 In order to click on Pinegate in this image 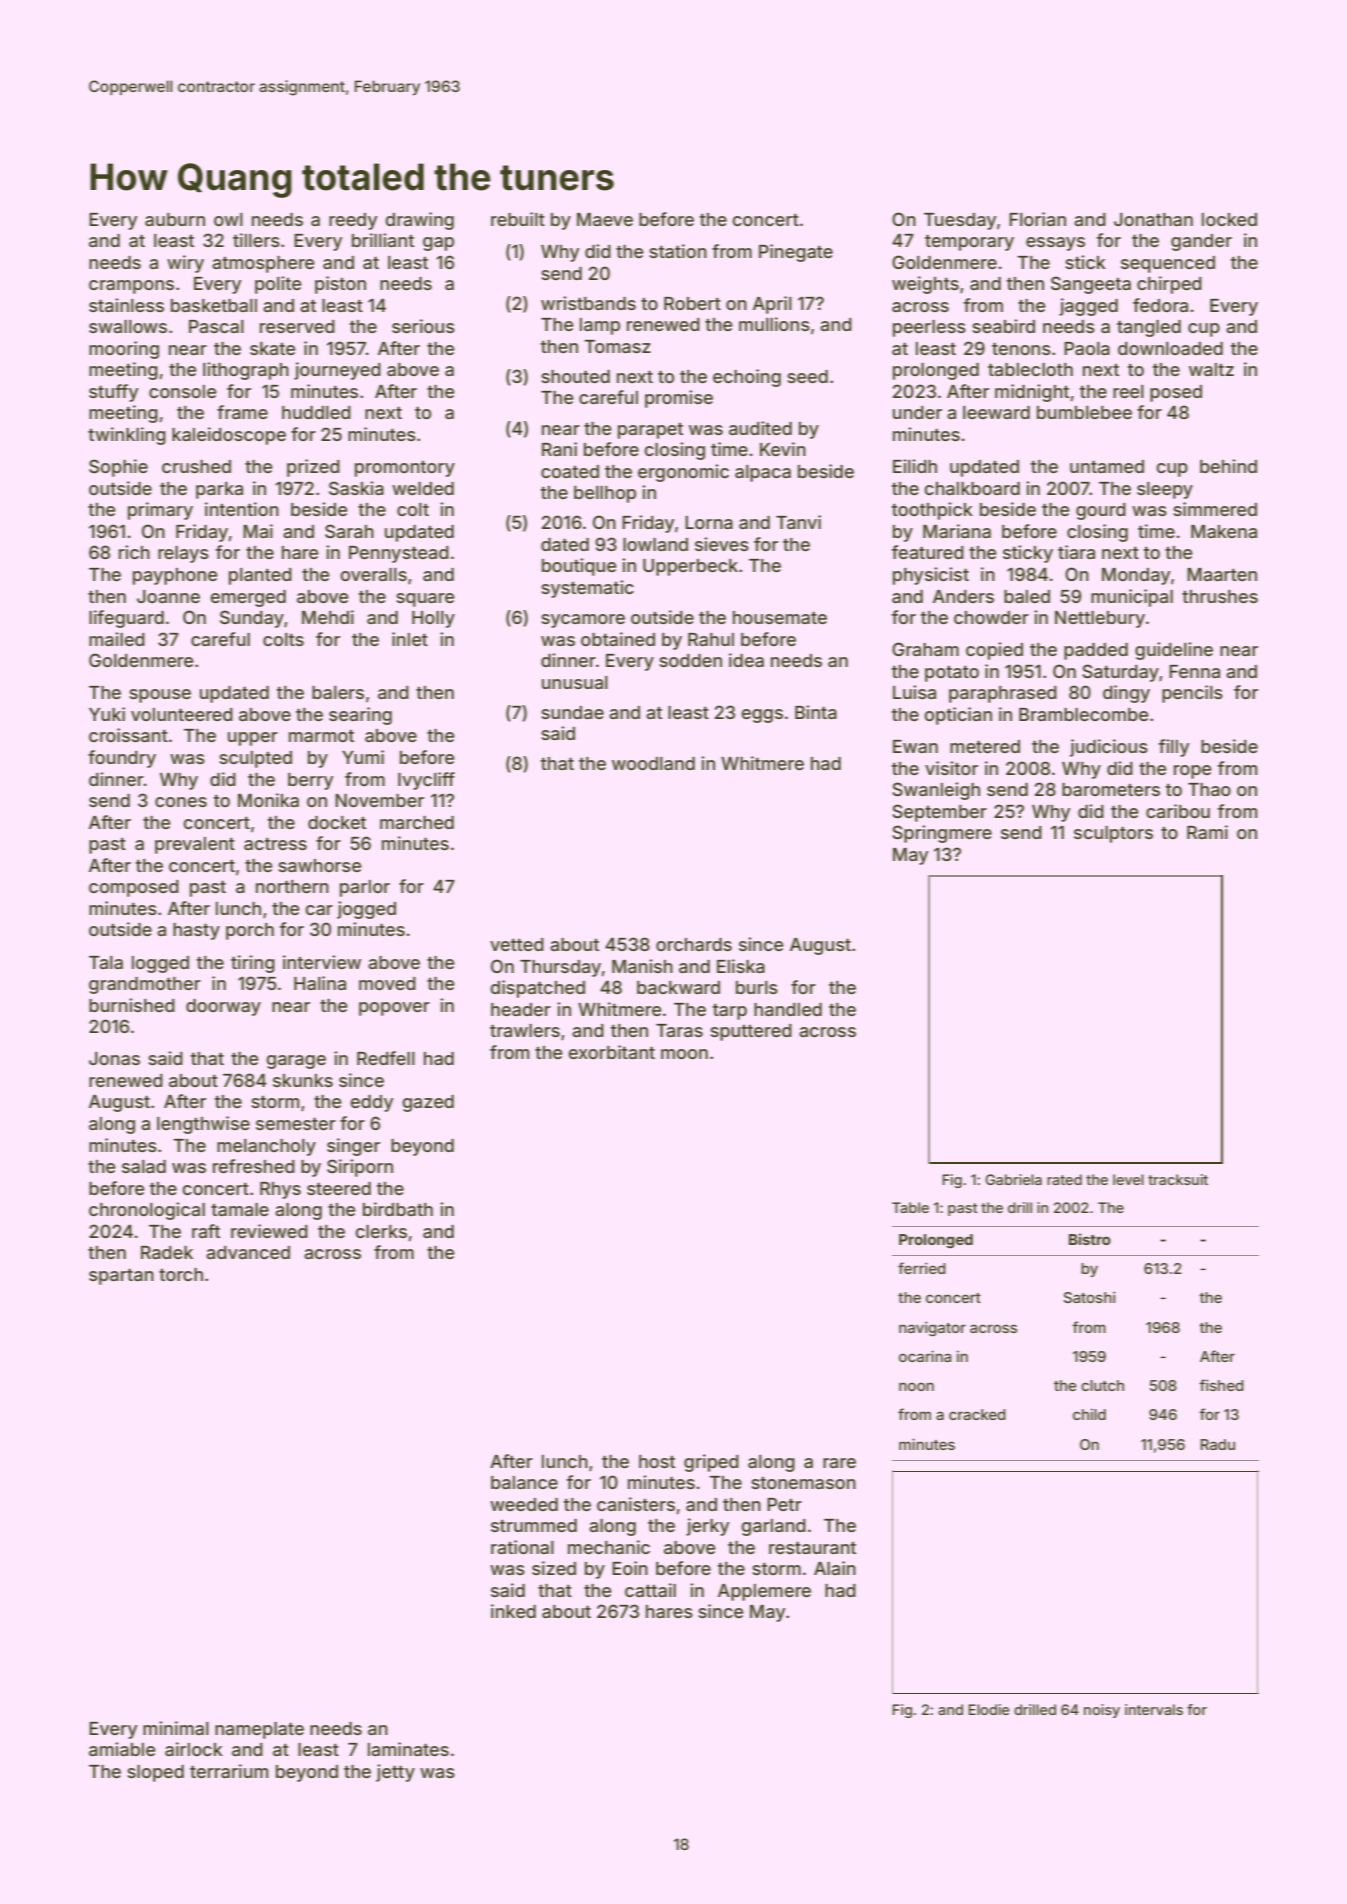, I will do `click(796, 253)`.
